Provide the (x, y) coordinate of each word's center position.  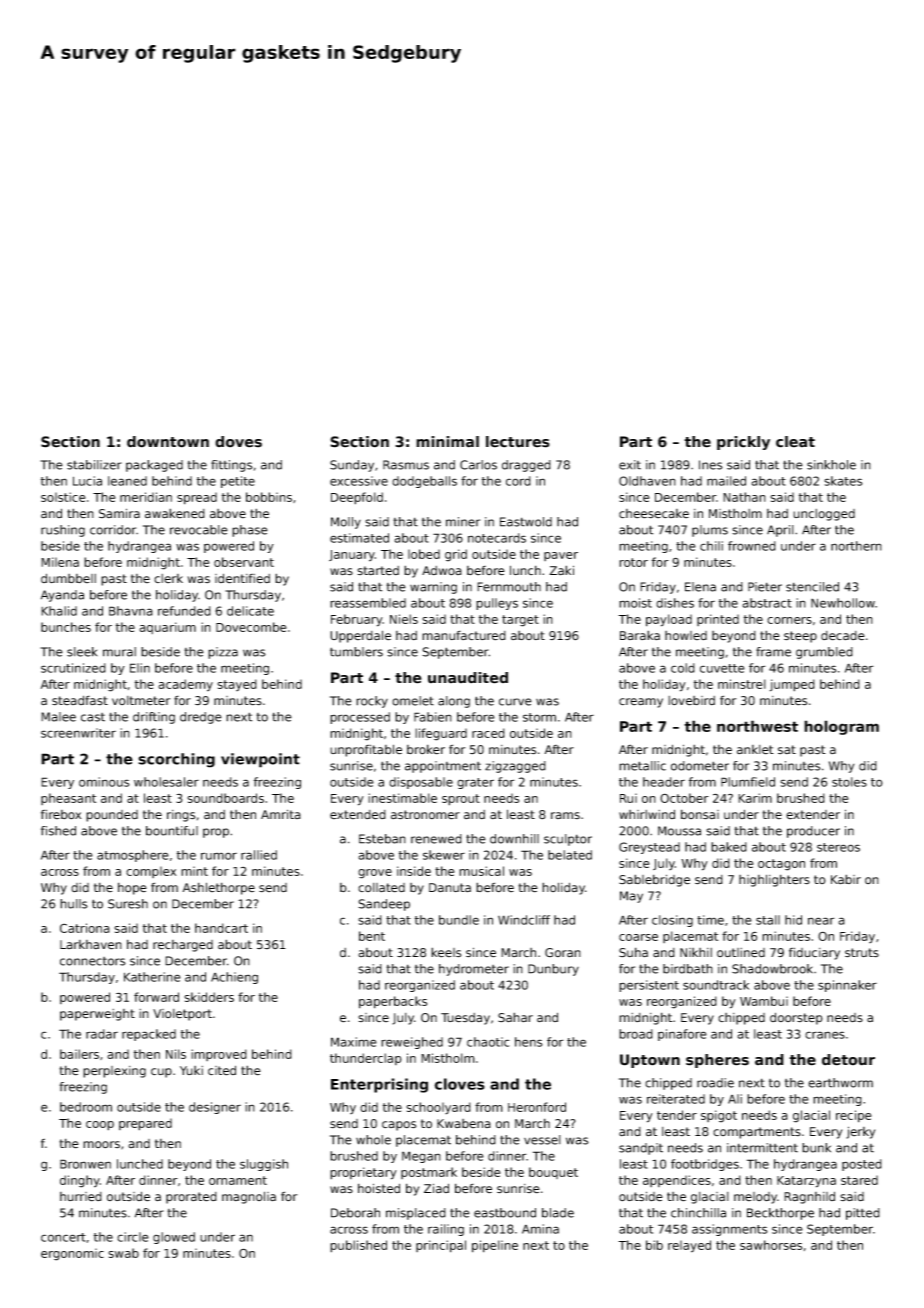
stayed (237, 685)
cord (518, 481)
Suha (633, 952)
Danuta (450, 888)
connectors (93, 961)
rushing (63, 531)
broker (426, 749)
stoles (849, 782)
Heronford (537, 1107)
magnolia (249, 1197)
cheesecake (654, 514)
